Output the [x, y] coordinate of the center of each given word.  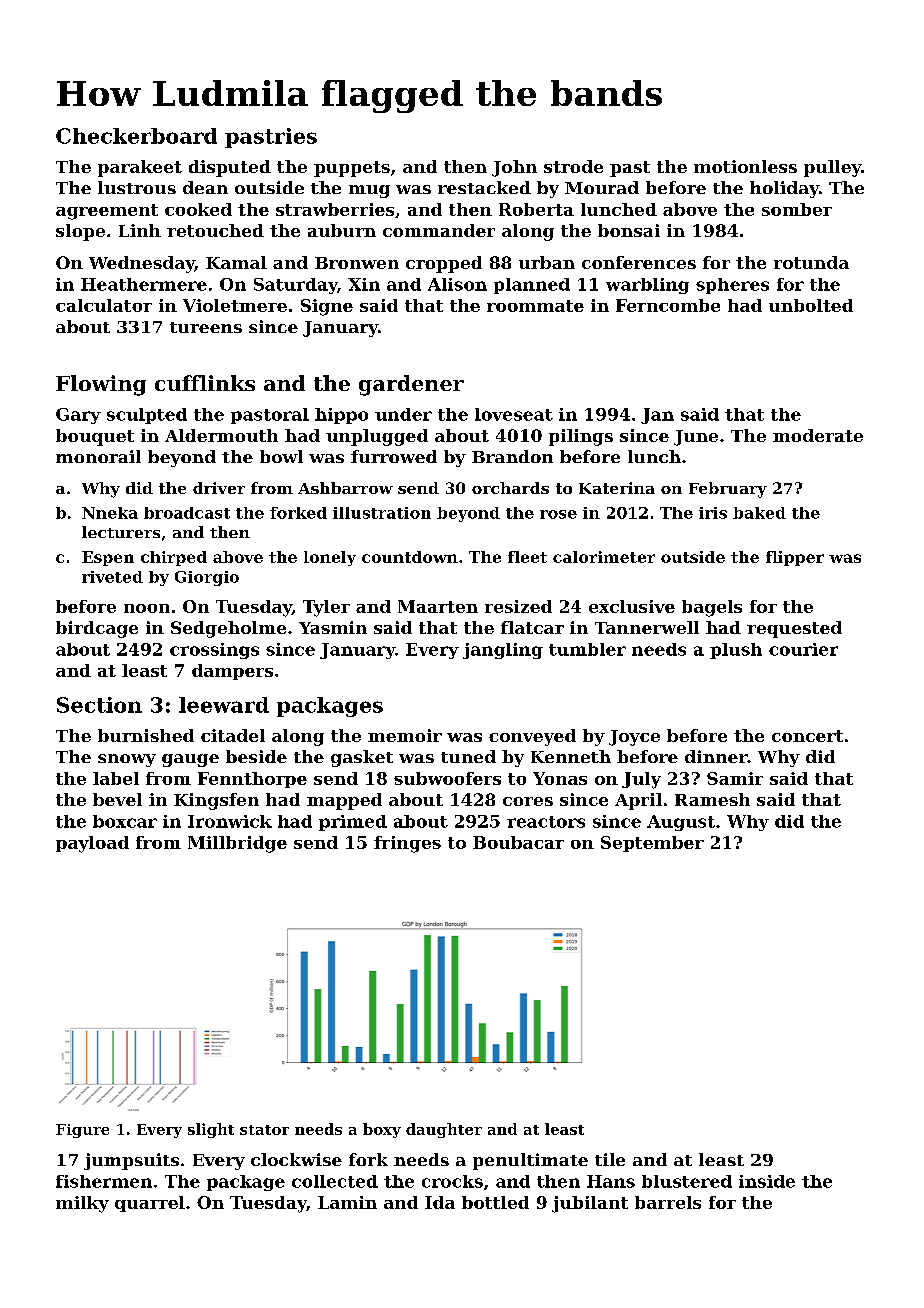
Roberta [536, 209]
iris [713, 513]
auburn [342, 230]
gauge [190, 760]
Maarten [438, 606]
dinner [716, 756]
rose [558, 514]
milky [82, 1204]
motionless [745, 166]
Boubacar [518, 842]
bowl [281, 456]
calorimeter [604, 557]
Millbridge [237, 844]
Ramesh [712, 799]
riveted [112, 577]
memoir [405, 735]
